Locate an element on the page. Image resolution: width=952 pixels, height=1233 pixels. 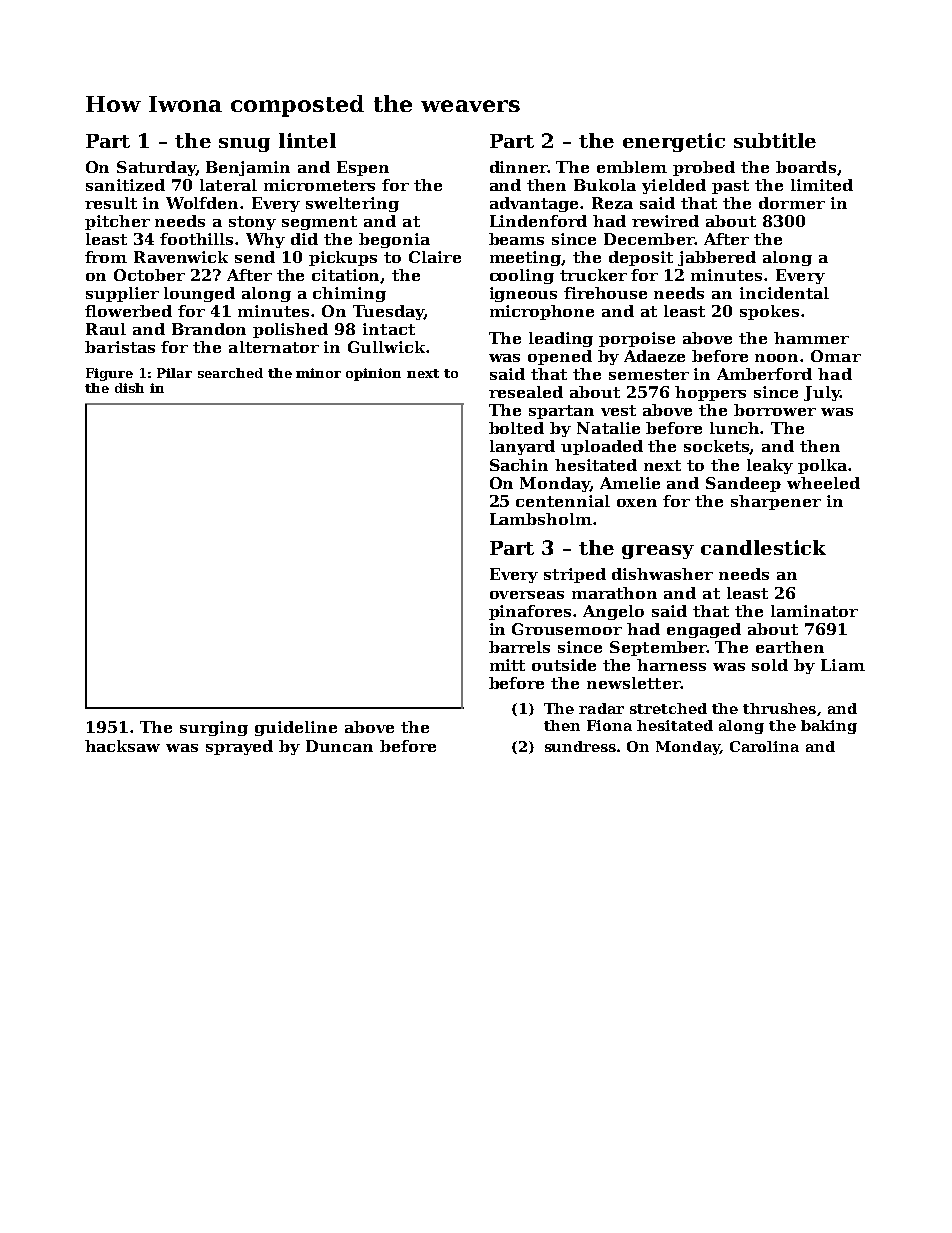
jabbered is located at coordinates (717, 258).
